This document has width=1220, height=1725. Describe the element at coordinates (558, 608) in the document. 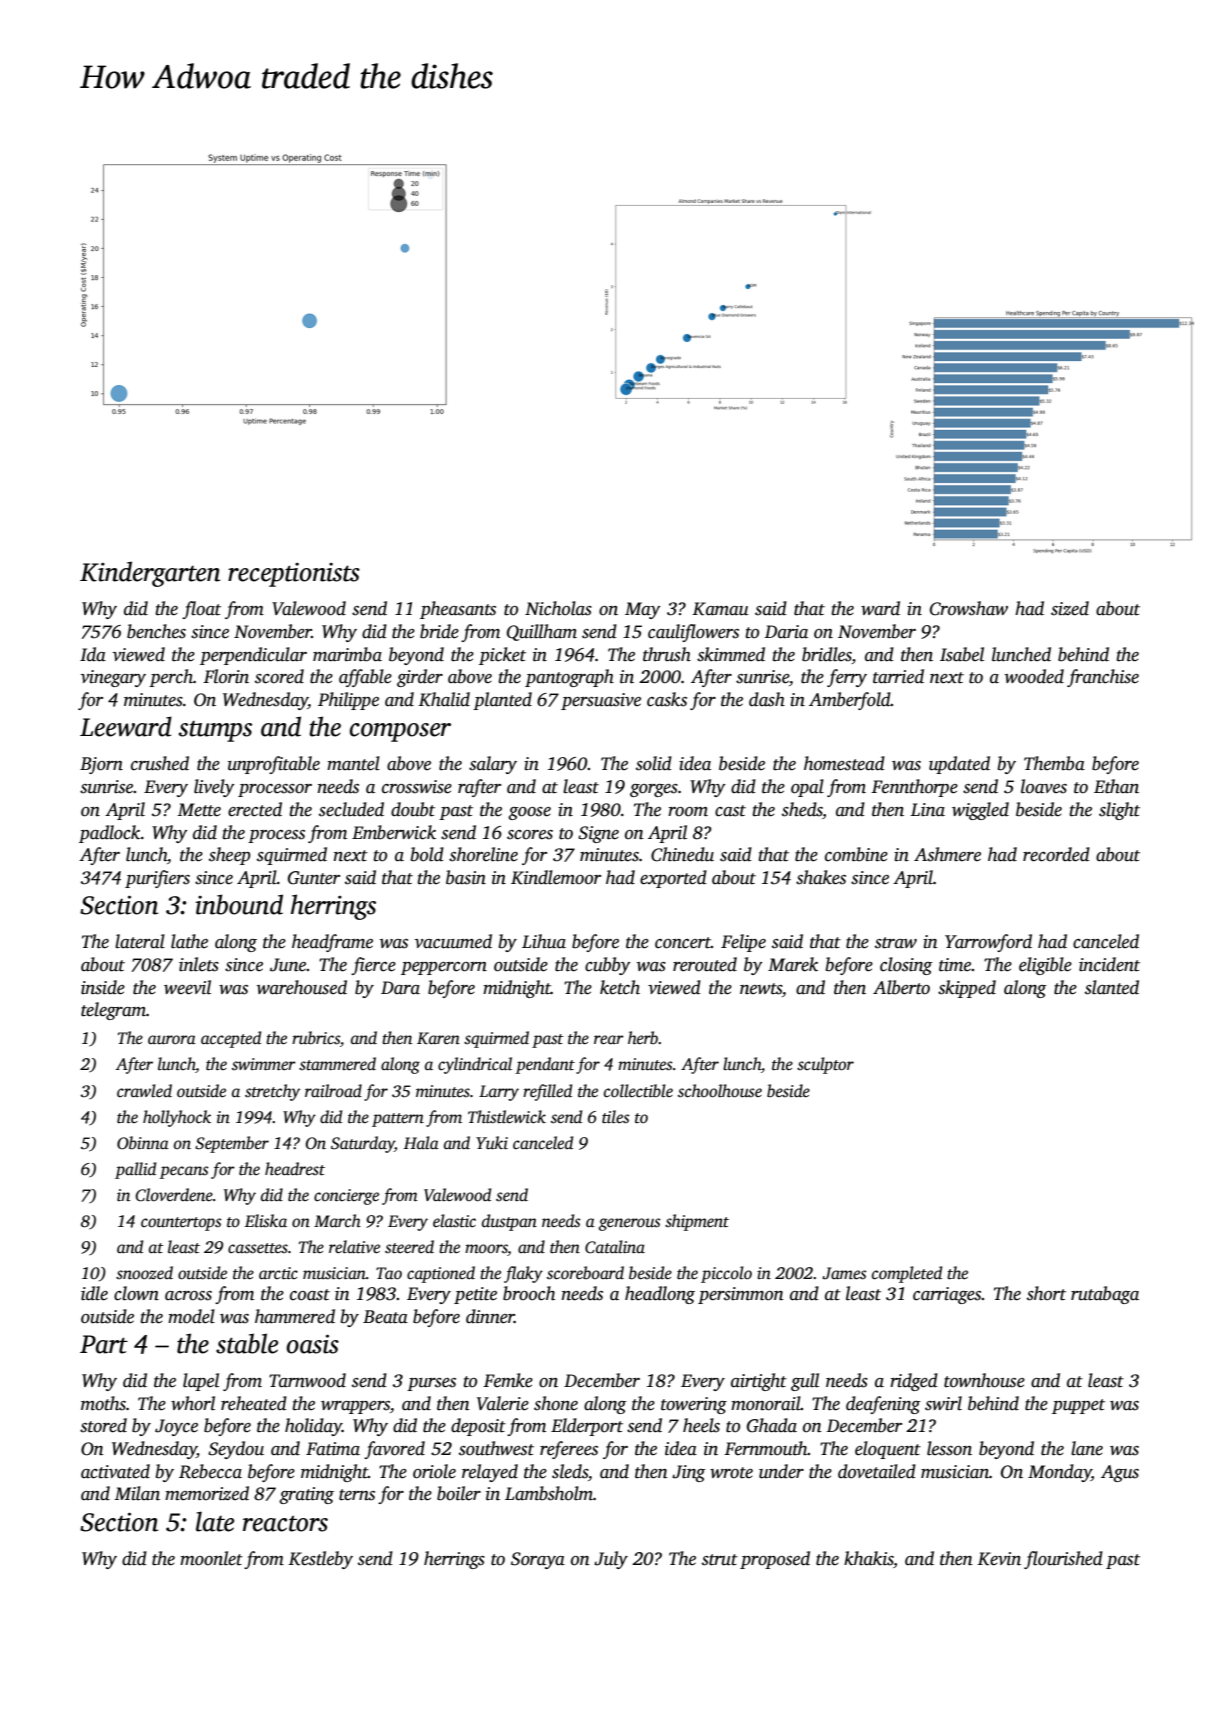

I see `Nicholas` at that location.
